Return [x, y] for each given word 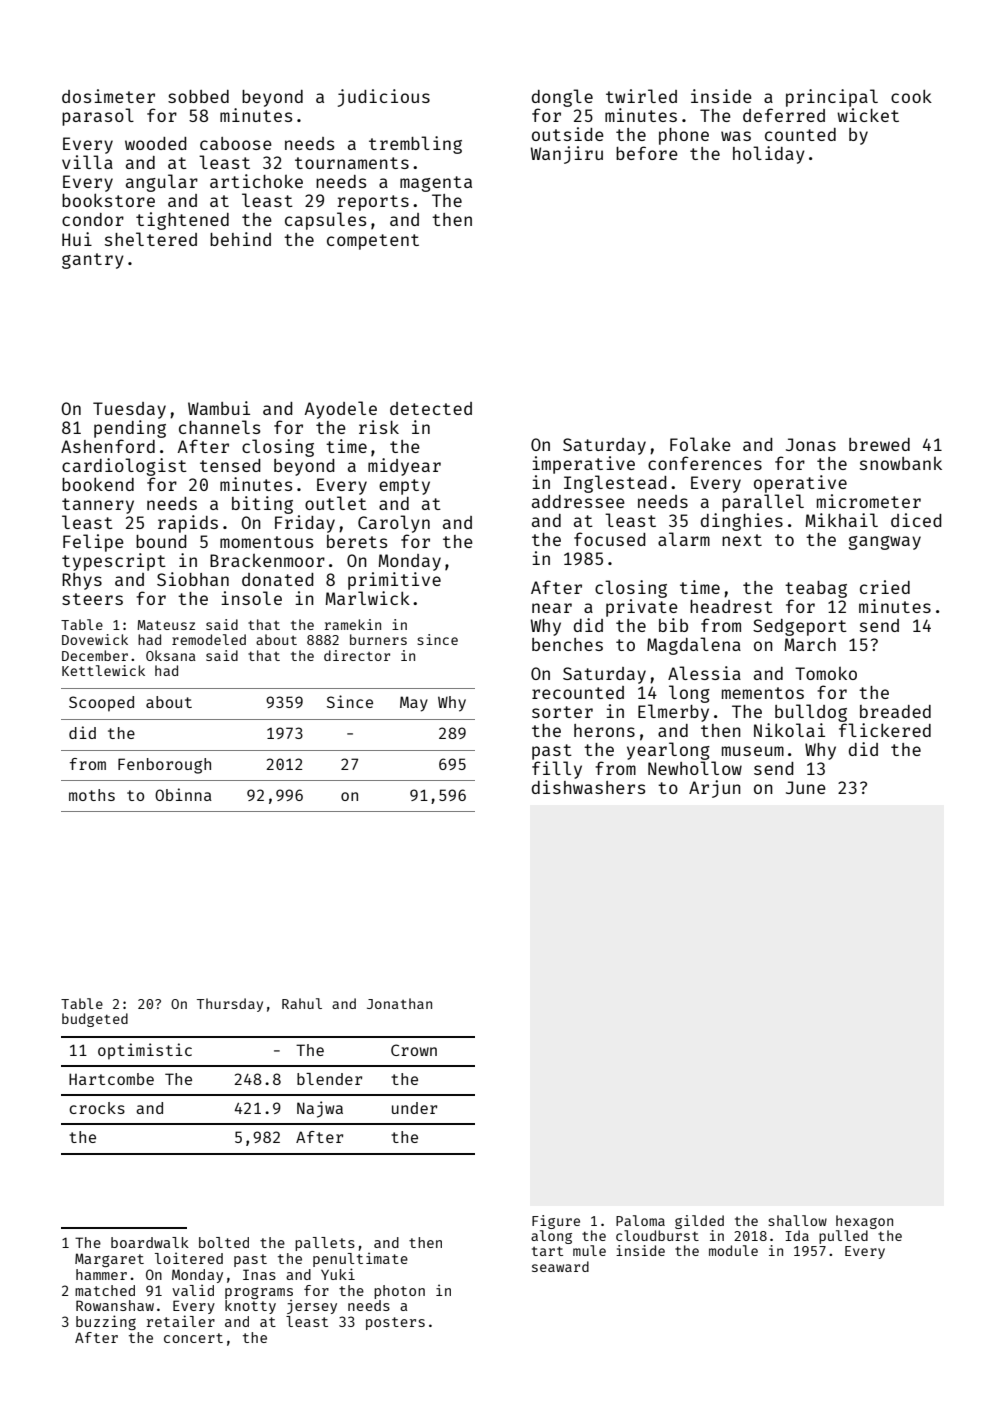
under [414, 1108]
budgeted [95, 1020]
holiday [769, 155]
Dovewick [95, 639]
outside [568, 134]
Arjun [715, 789]
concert [193, 1338]
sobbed [198, 96]
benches [567, 644]
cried [885, 587]
